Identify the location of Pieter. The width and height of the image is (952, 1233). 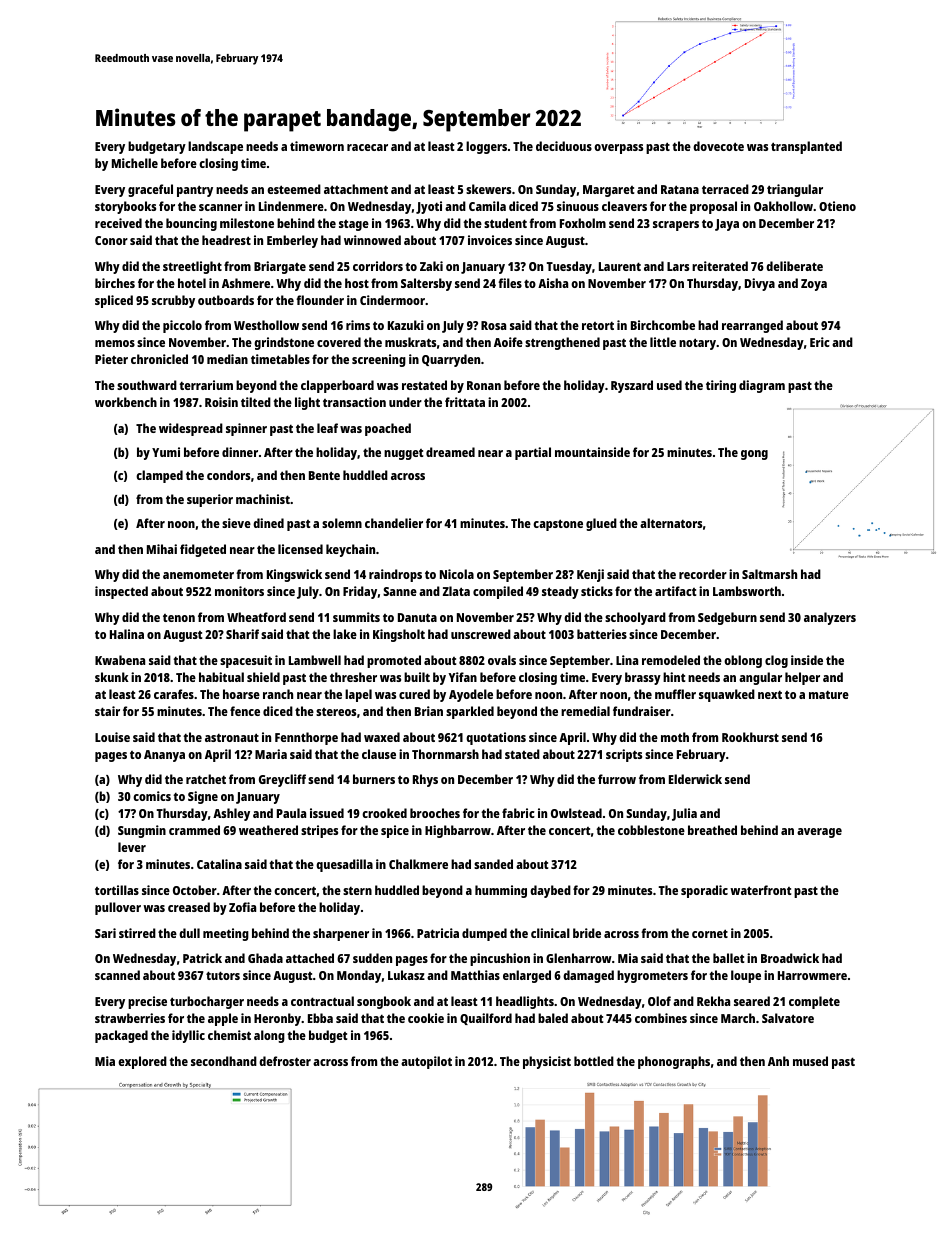
(111, 359).
